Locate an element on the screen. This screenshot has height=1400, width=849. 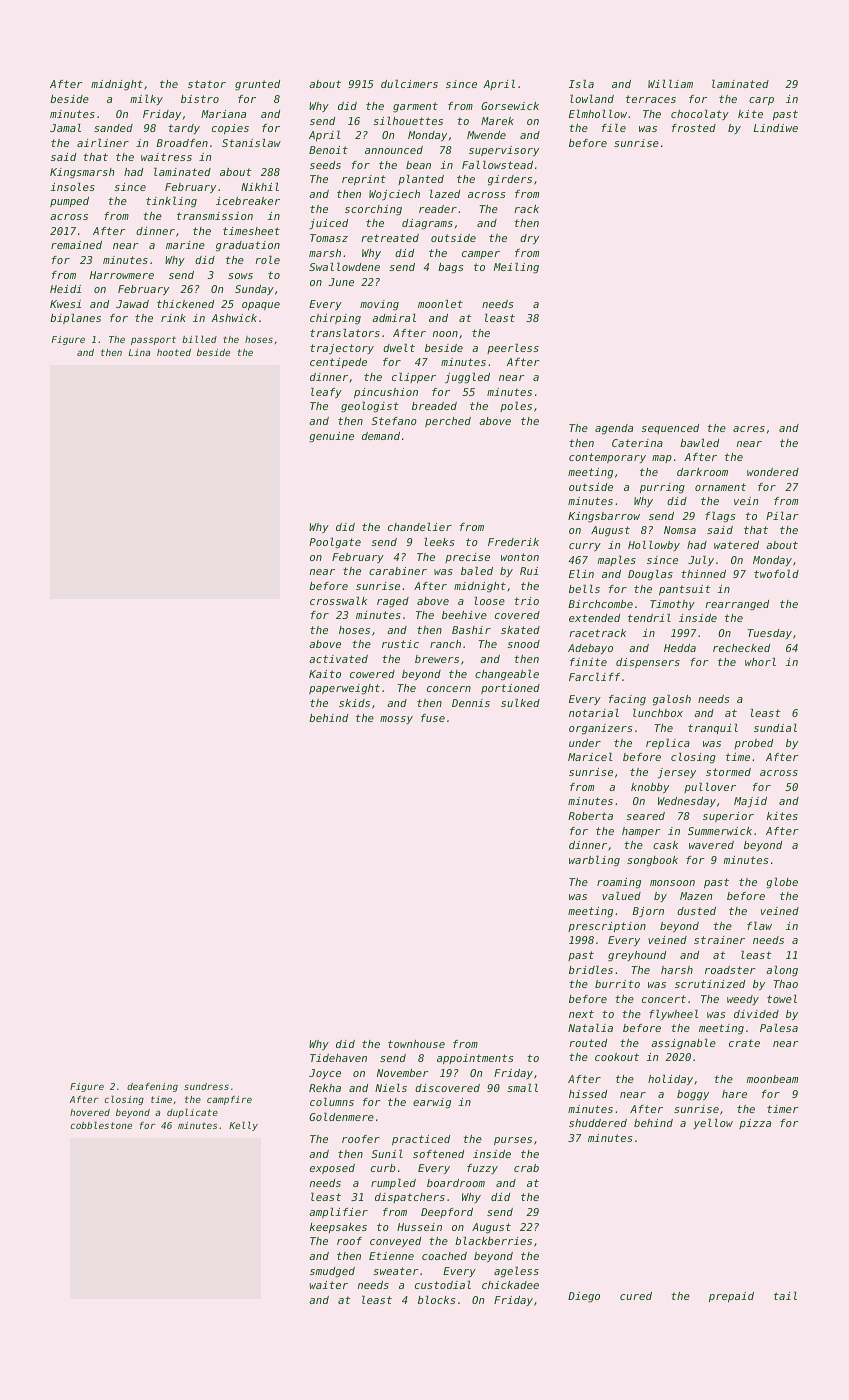
campfire is located at coordinates (229, 1100).
